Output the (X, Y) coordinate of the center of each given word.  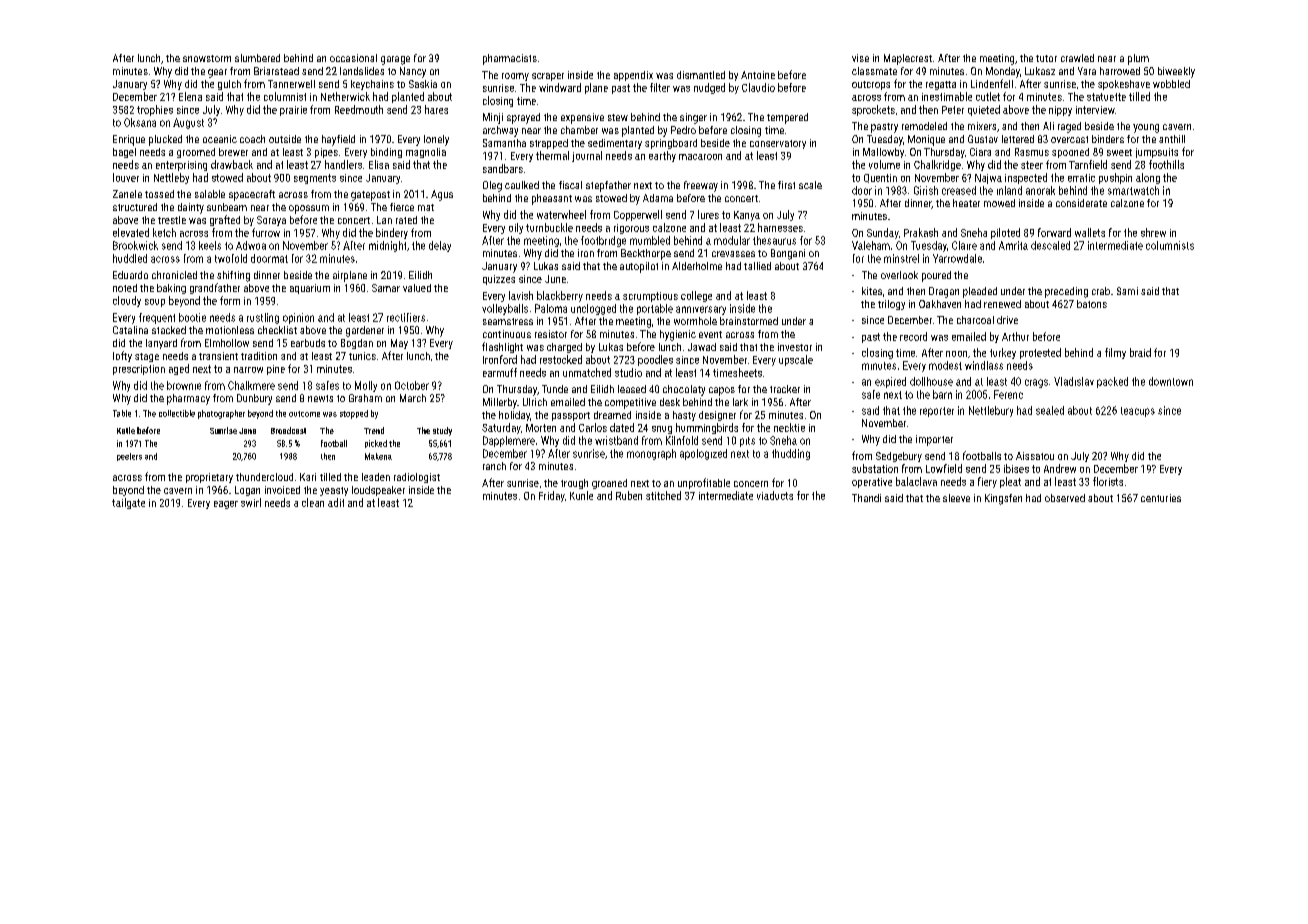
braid (1140, 352)
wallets (1090, 232)
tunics (362, 356)
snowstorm (207, 58)
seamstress (508, 321)
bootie (192, 317)
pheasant (552, 199)
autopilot (639, 267)
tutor (1046, 58)
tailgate (128, 503)
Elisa (379, 164)
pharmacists (510, 59)
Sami (1127, 291)
